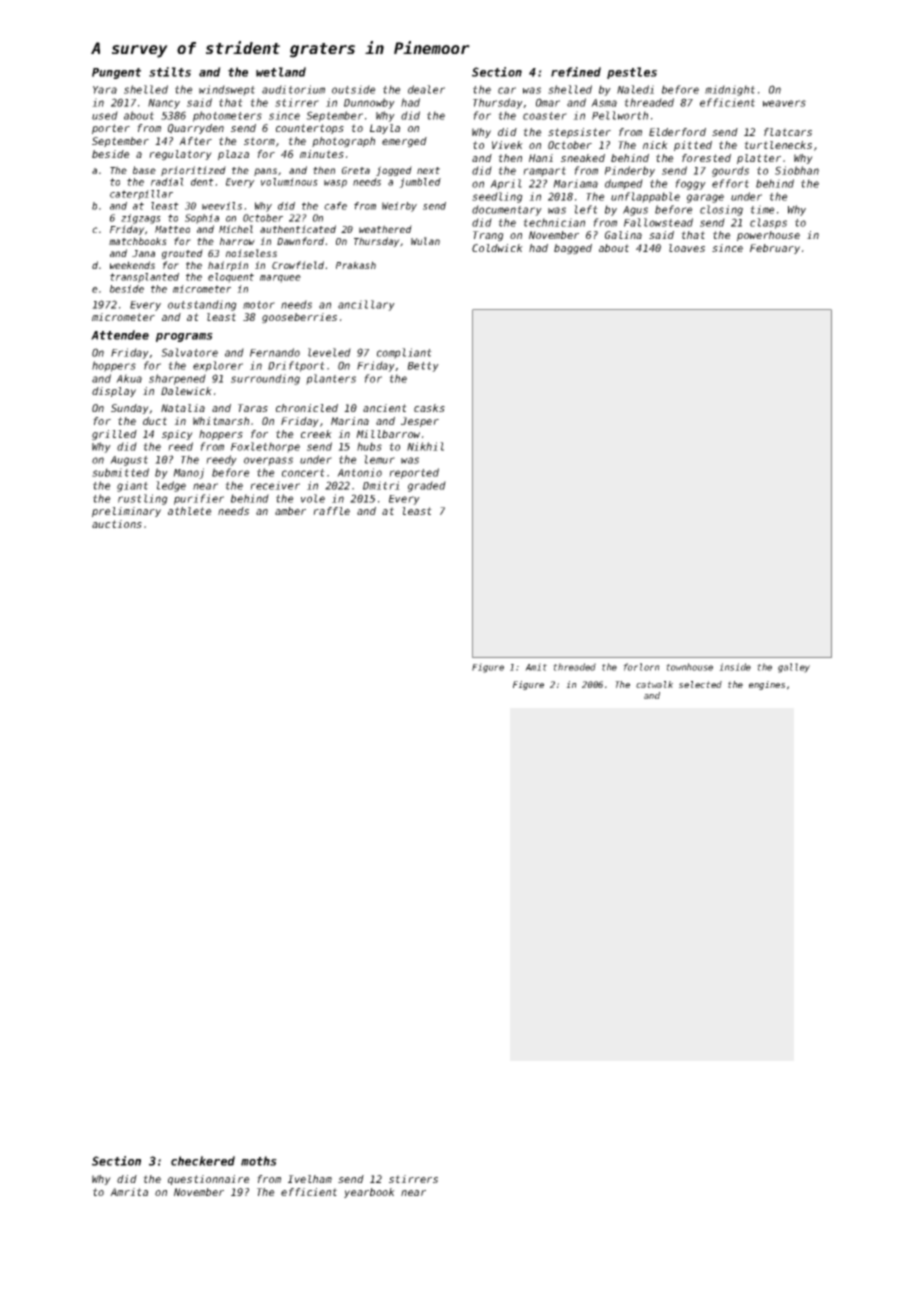  What do you see at coordinates (190, 511) in the document?
I see `athlete` at bounding box center [190, 511].
